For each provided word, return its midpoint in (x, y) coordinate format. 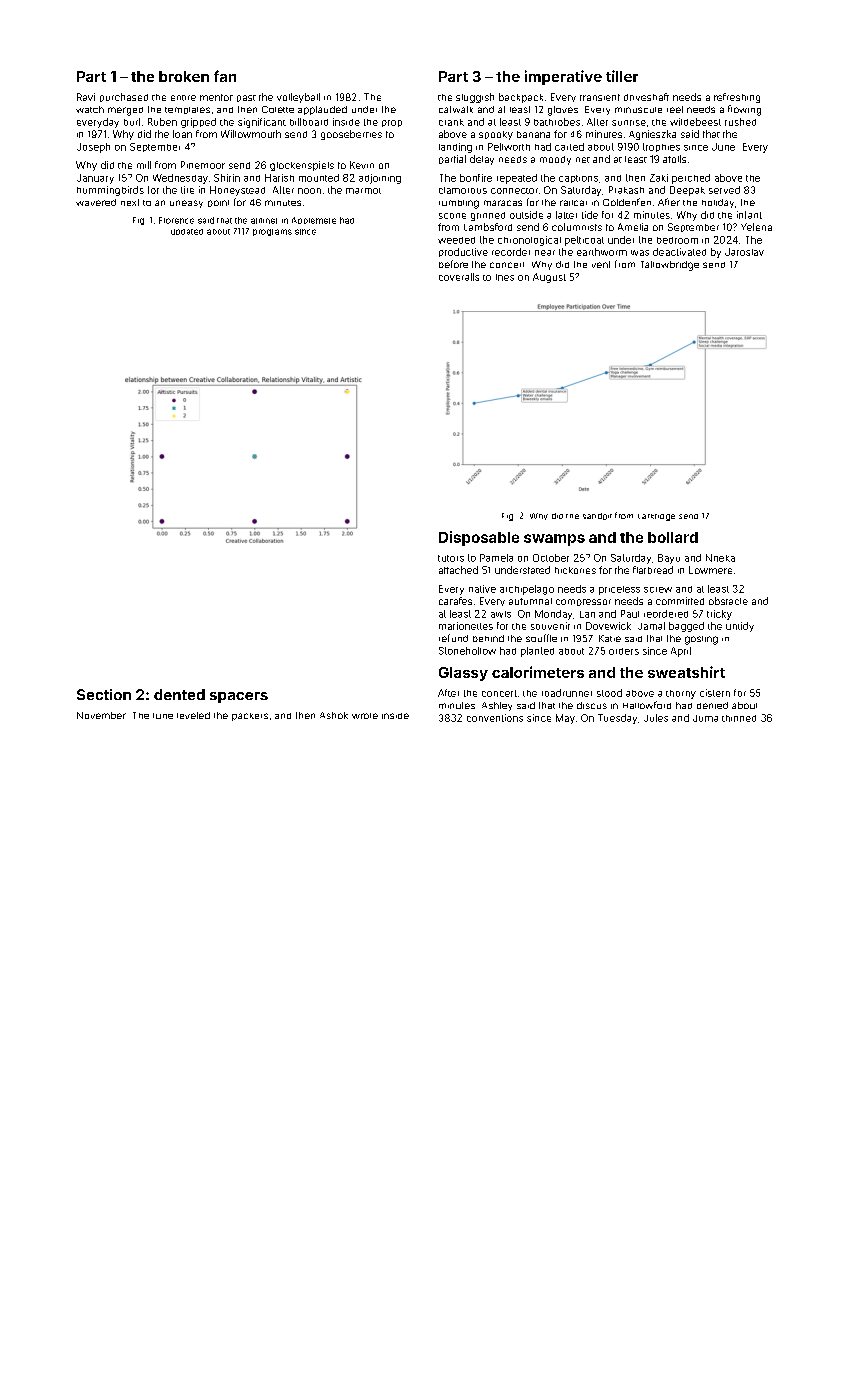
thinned (739, 718)
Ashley (497, 706)
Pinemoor (203, 165)
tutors (451, 558)
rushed (740, 122)
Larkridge (656, 517)
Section (104, 694)
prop (392, 123)
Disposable (479, 538)
